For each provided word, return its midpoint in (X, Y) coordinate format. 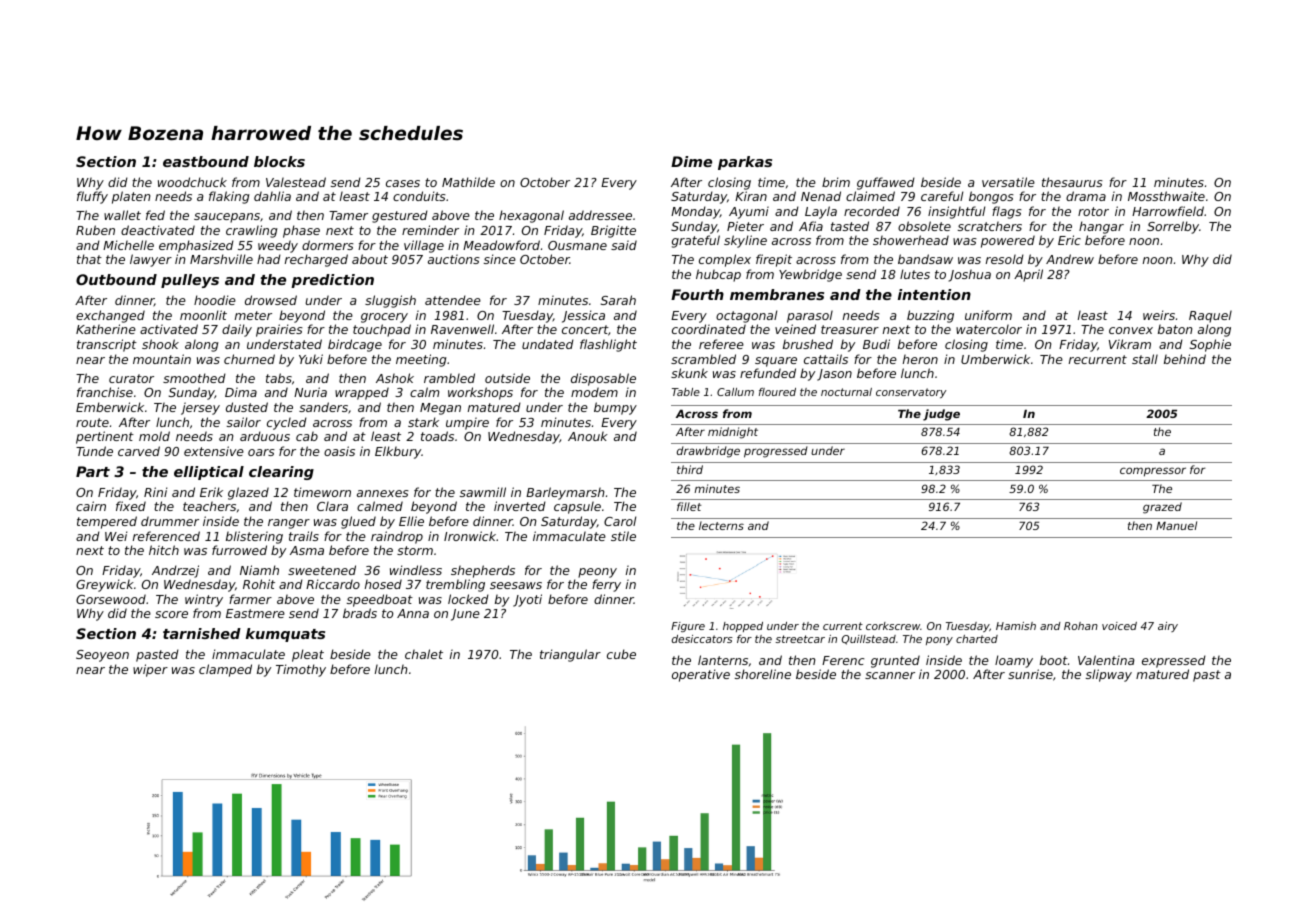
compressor (1153, 472)
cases (403, 183)
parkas (745, 163)
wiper (150, 670)
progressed (776, 452)
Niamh (259, 570)
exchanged (110, 316)
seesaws (516, 585)
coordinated (709, 329)
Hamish (1016, 626)
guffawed (886, 183)
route (92, 422)
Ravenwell (462, 329)
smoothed (194, 378)
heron (920, 359)
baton (1175, 329)
